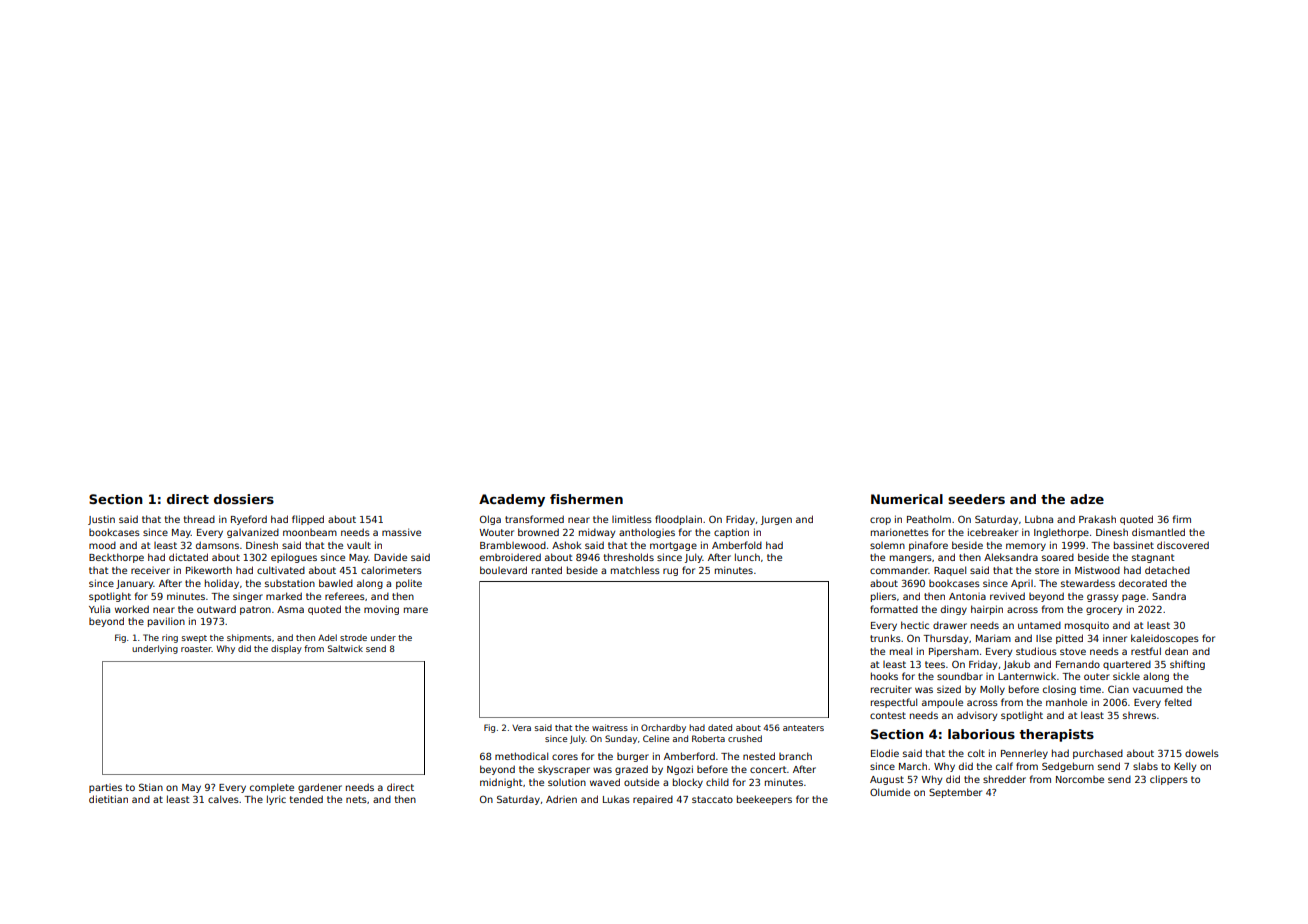 The image size is (1308, 924). Describe the element at coordinates (116, 558) in the screenshot. I see `Beckthorpe` at that location.
